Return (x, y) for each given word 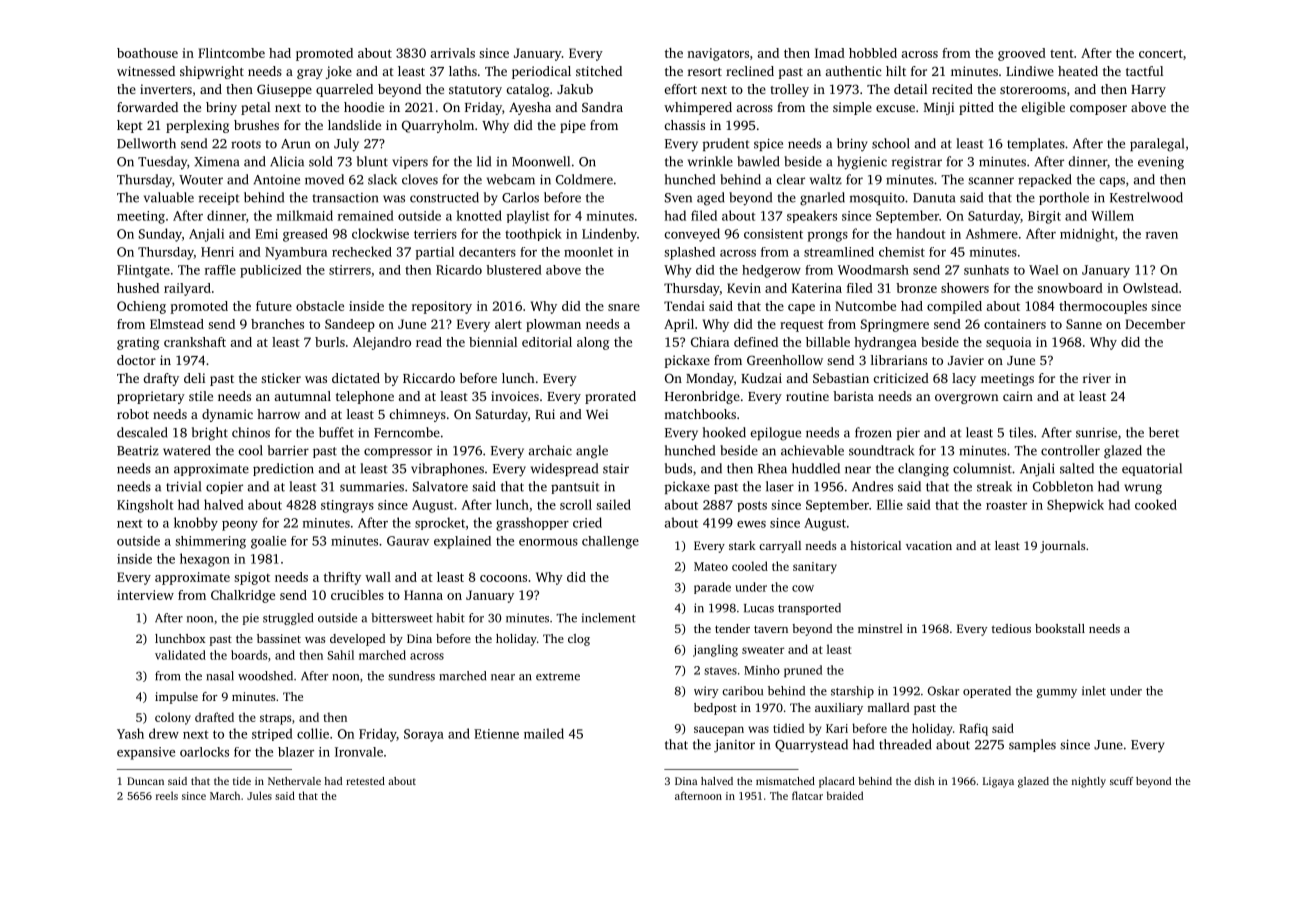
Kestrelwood (1146, 197)
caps (1112, 182)
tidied (788, 728)
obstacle (320, 306)
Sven (678, 198)
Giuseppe (284, 90)
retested (365, 781)
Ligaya (998, 782)
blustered (514, 270)
